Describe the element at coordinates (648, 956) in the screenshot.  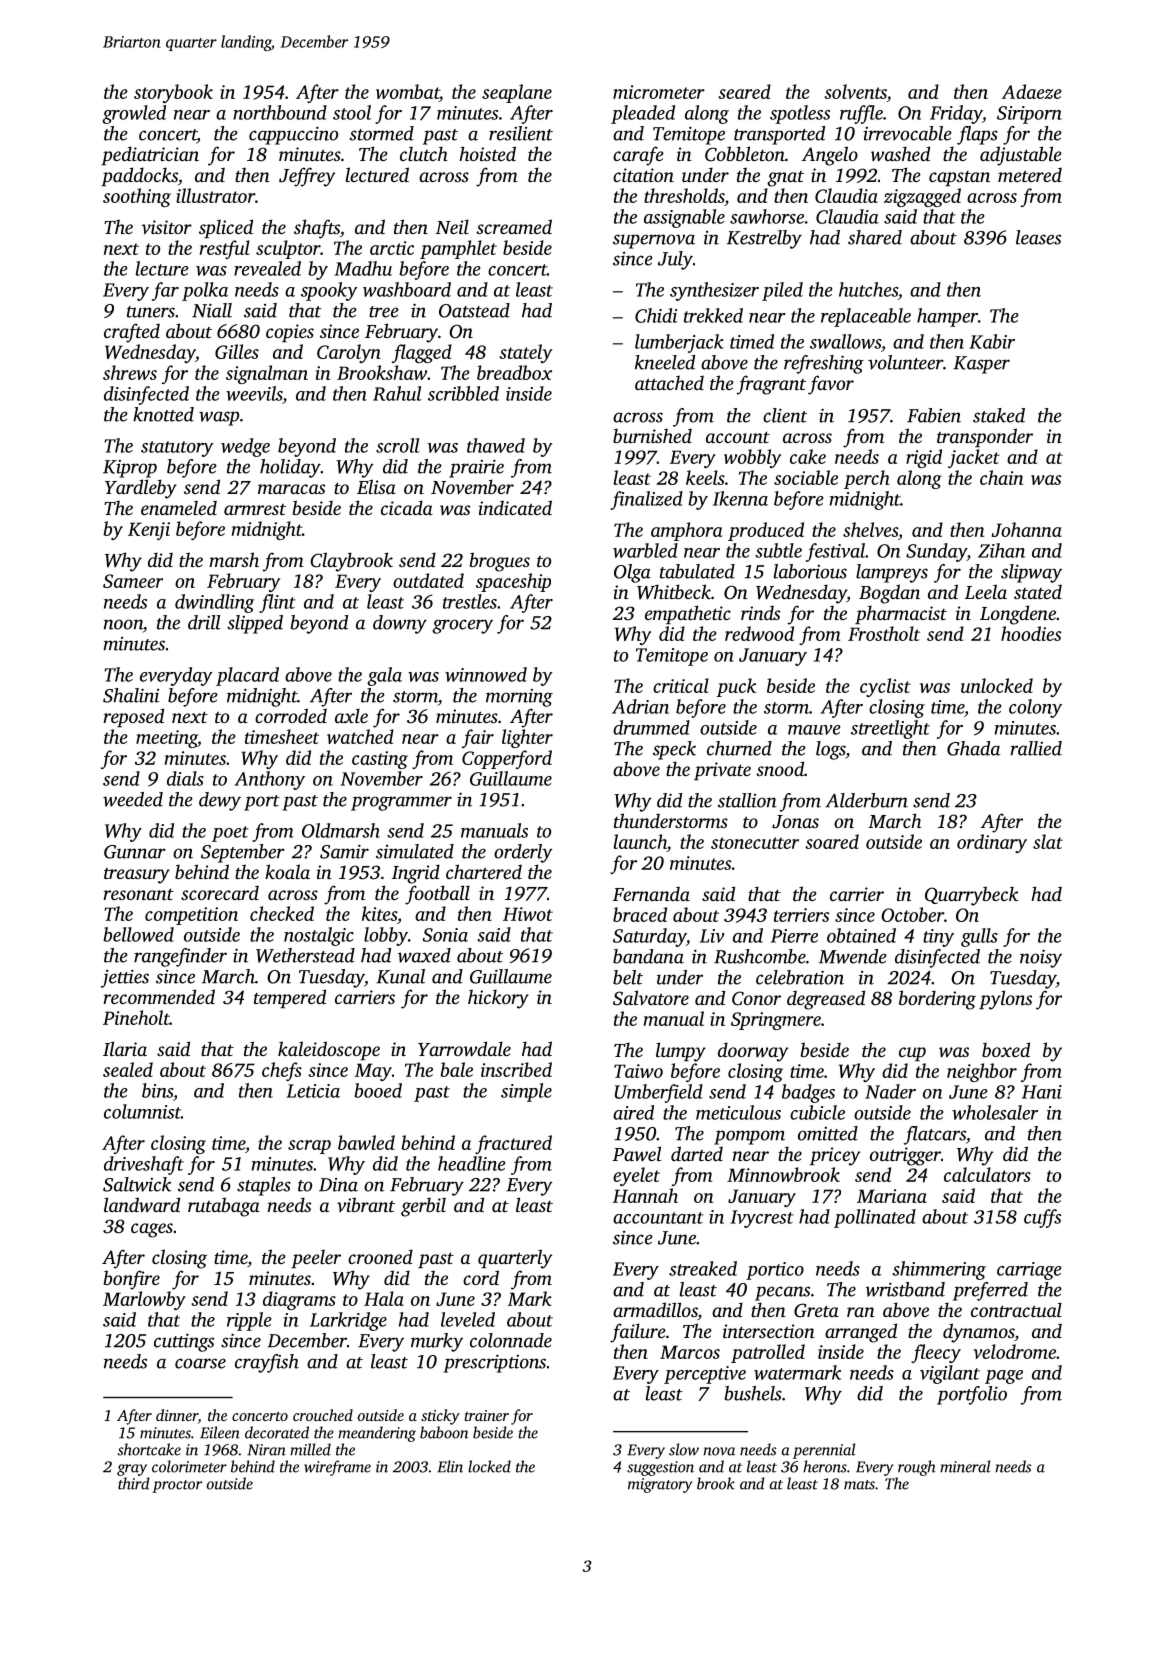
I see `bandana` at that location.
